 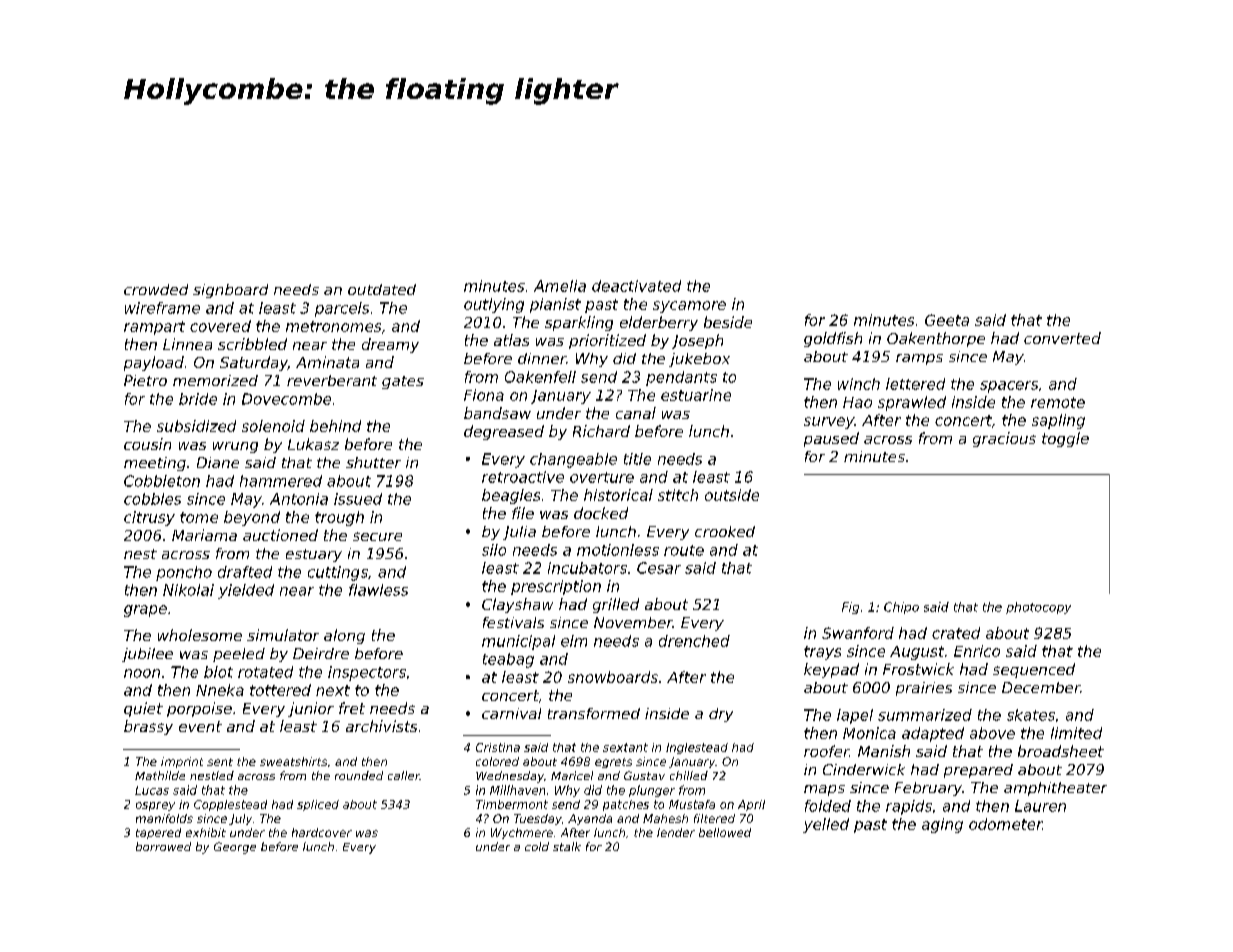 I want to click on subsidized, so click(x=196, y=426).
